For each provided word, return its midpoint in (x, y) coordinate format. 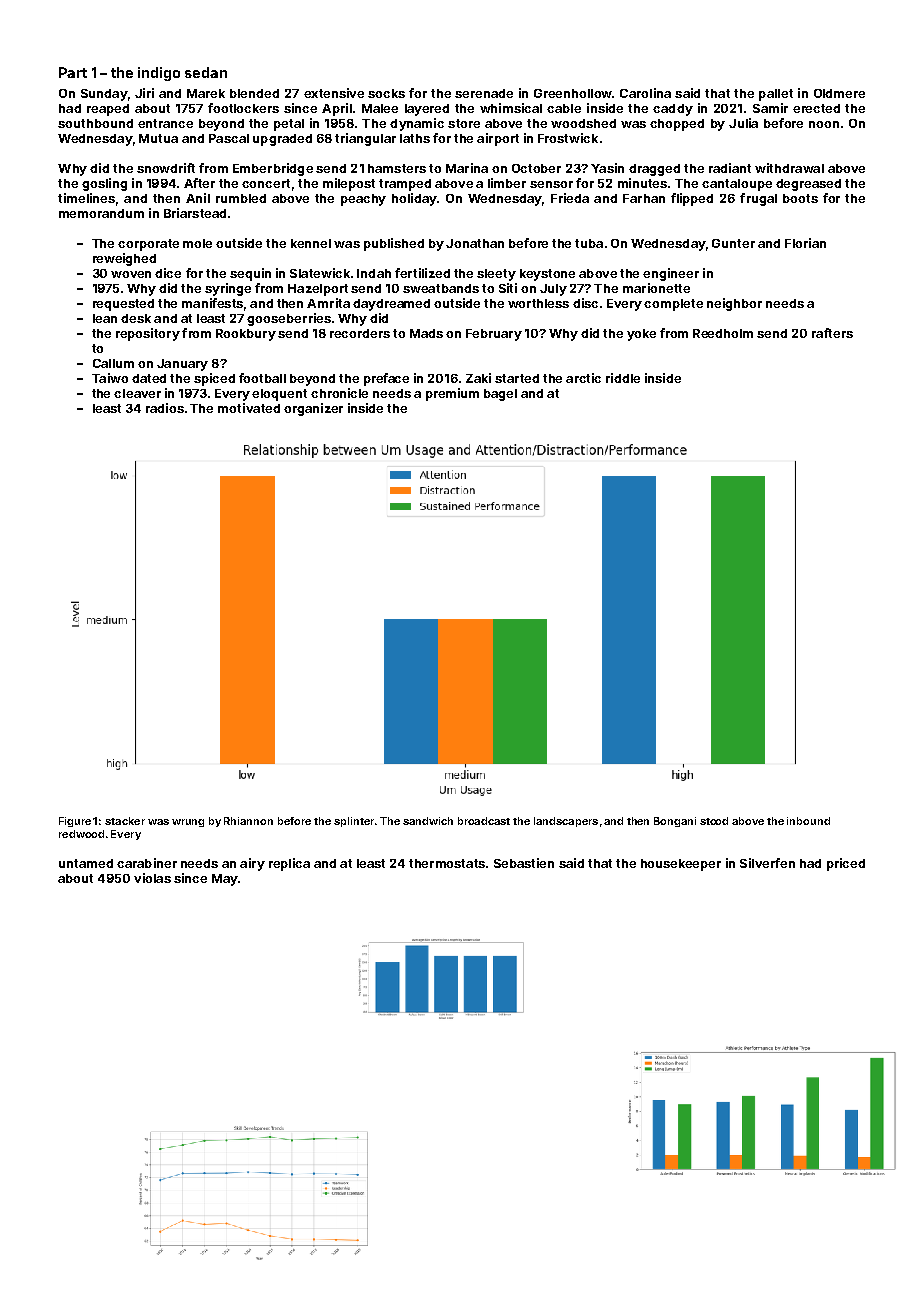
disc (585, 303)
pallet (776, 95)
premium (452, 394)
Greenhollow (573, 93)
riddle (623, 378)
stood (714, 821)
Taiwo (110, 378)
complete (673, 305)
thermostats (447, 863)
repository (148, 334)
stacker (125, 821)
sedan (206, 72)
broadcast (484, 821)
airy (252, 864)
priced (846, 864)
